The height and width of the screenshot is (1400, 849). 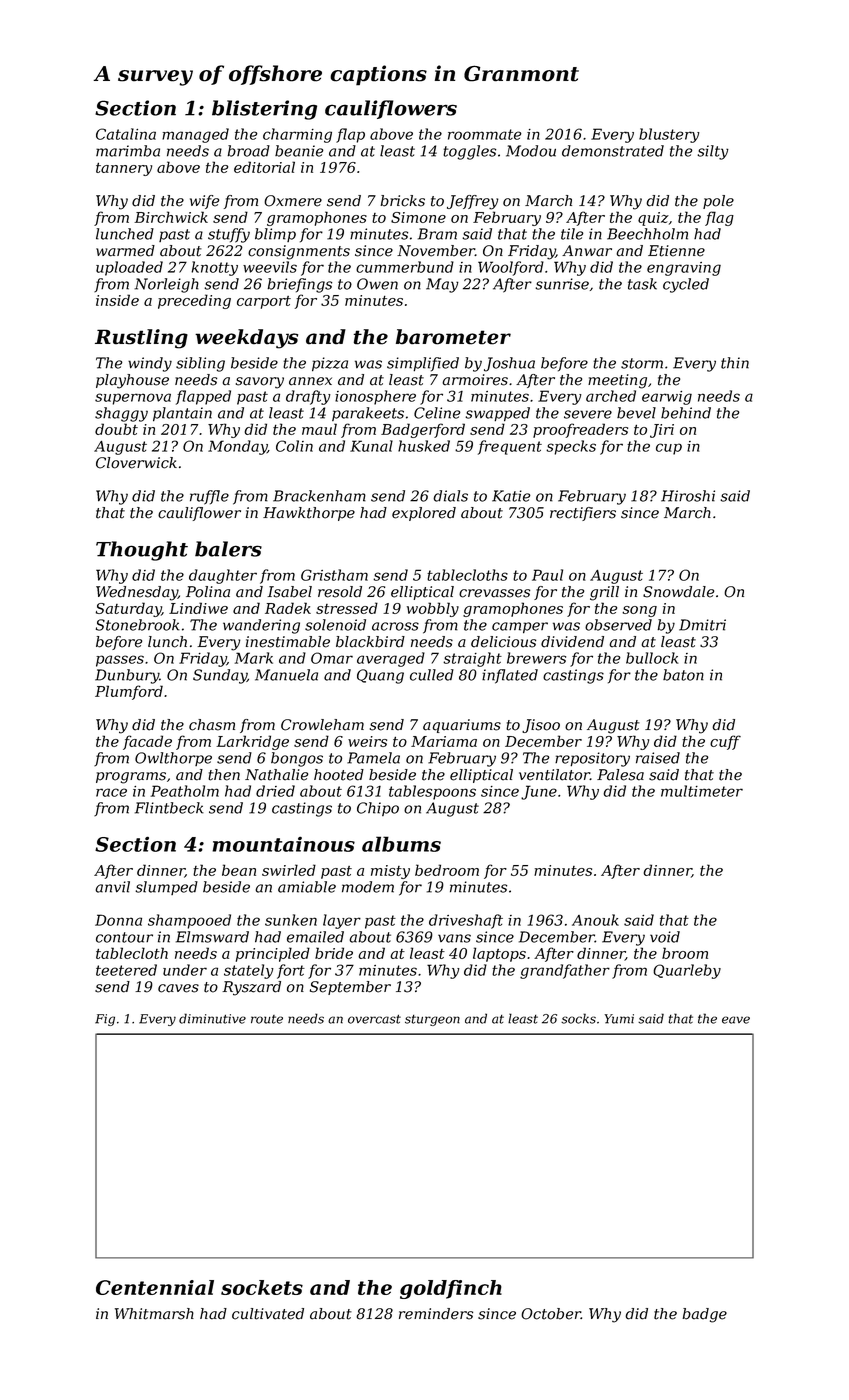 What do you see at coordinates (264, 110) in the screenshot?
I see `blistering` at bounding box center [264, 110].
